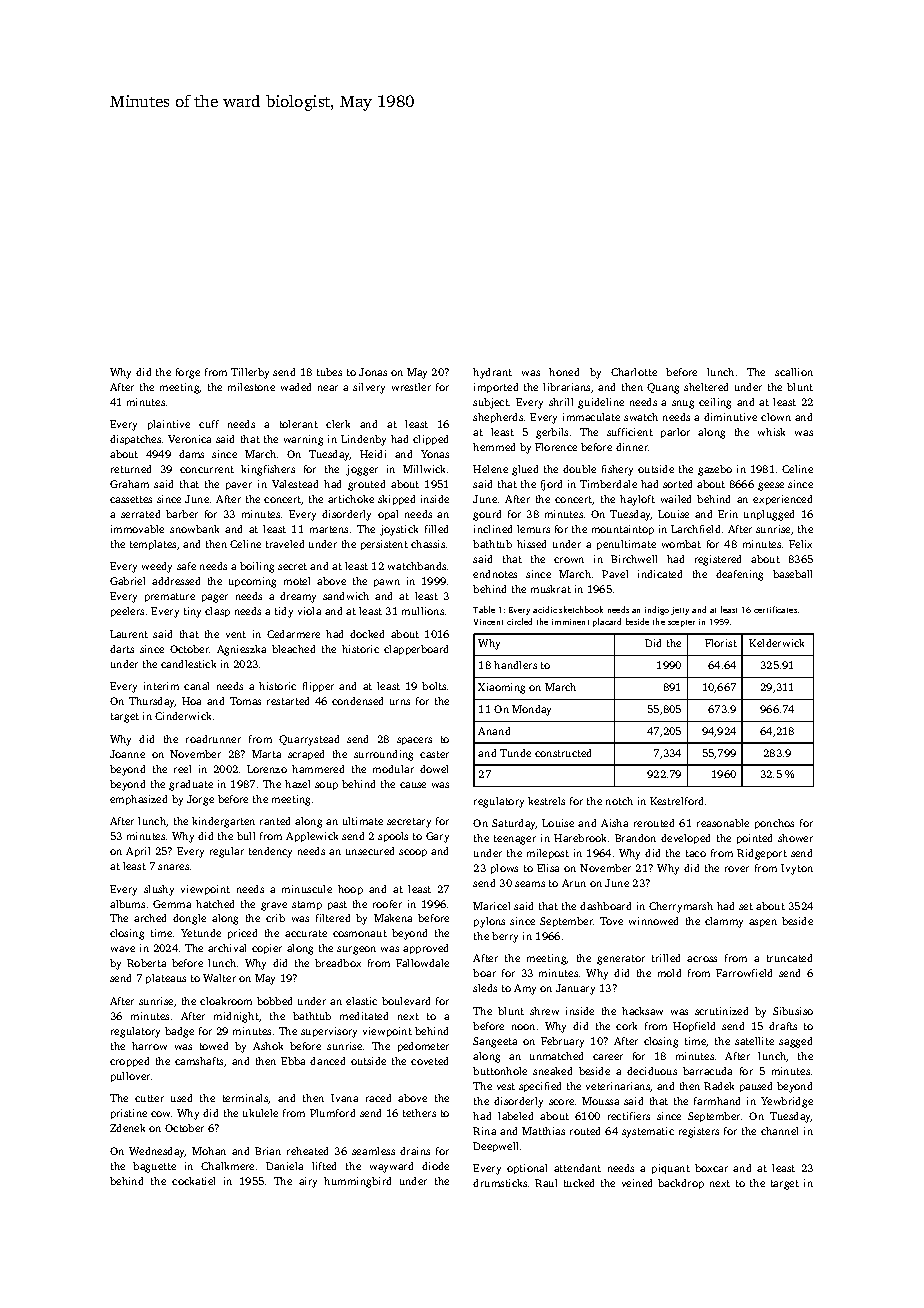 This image has height=1308, width=924. What do you see at coordinates (492, 373) in the image?
I see `hydrant` at bounding box center [492, 373].
